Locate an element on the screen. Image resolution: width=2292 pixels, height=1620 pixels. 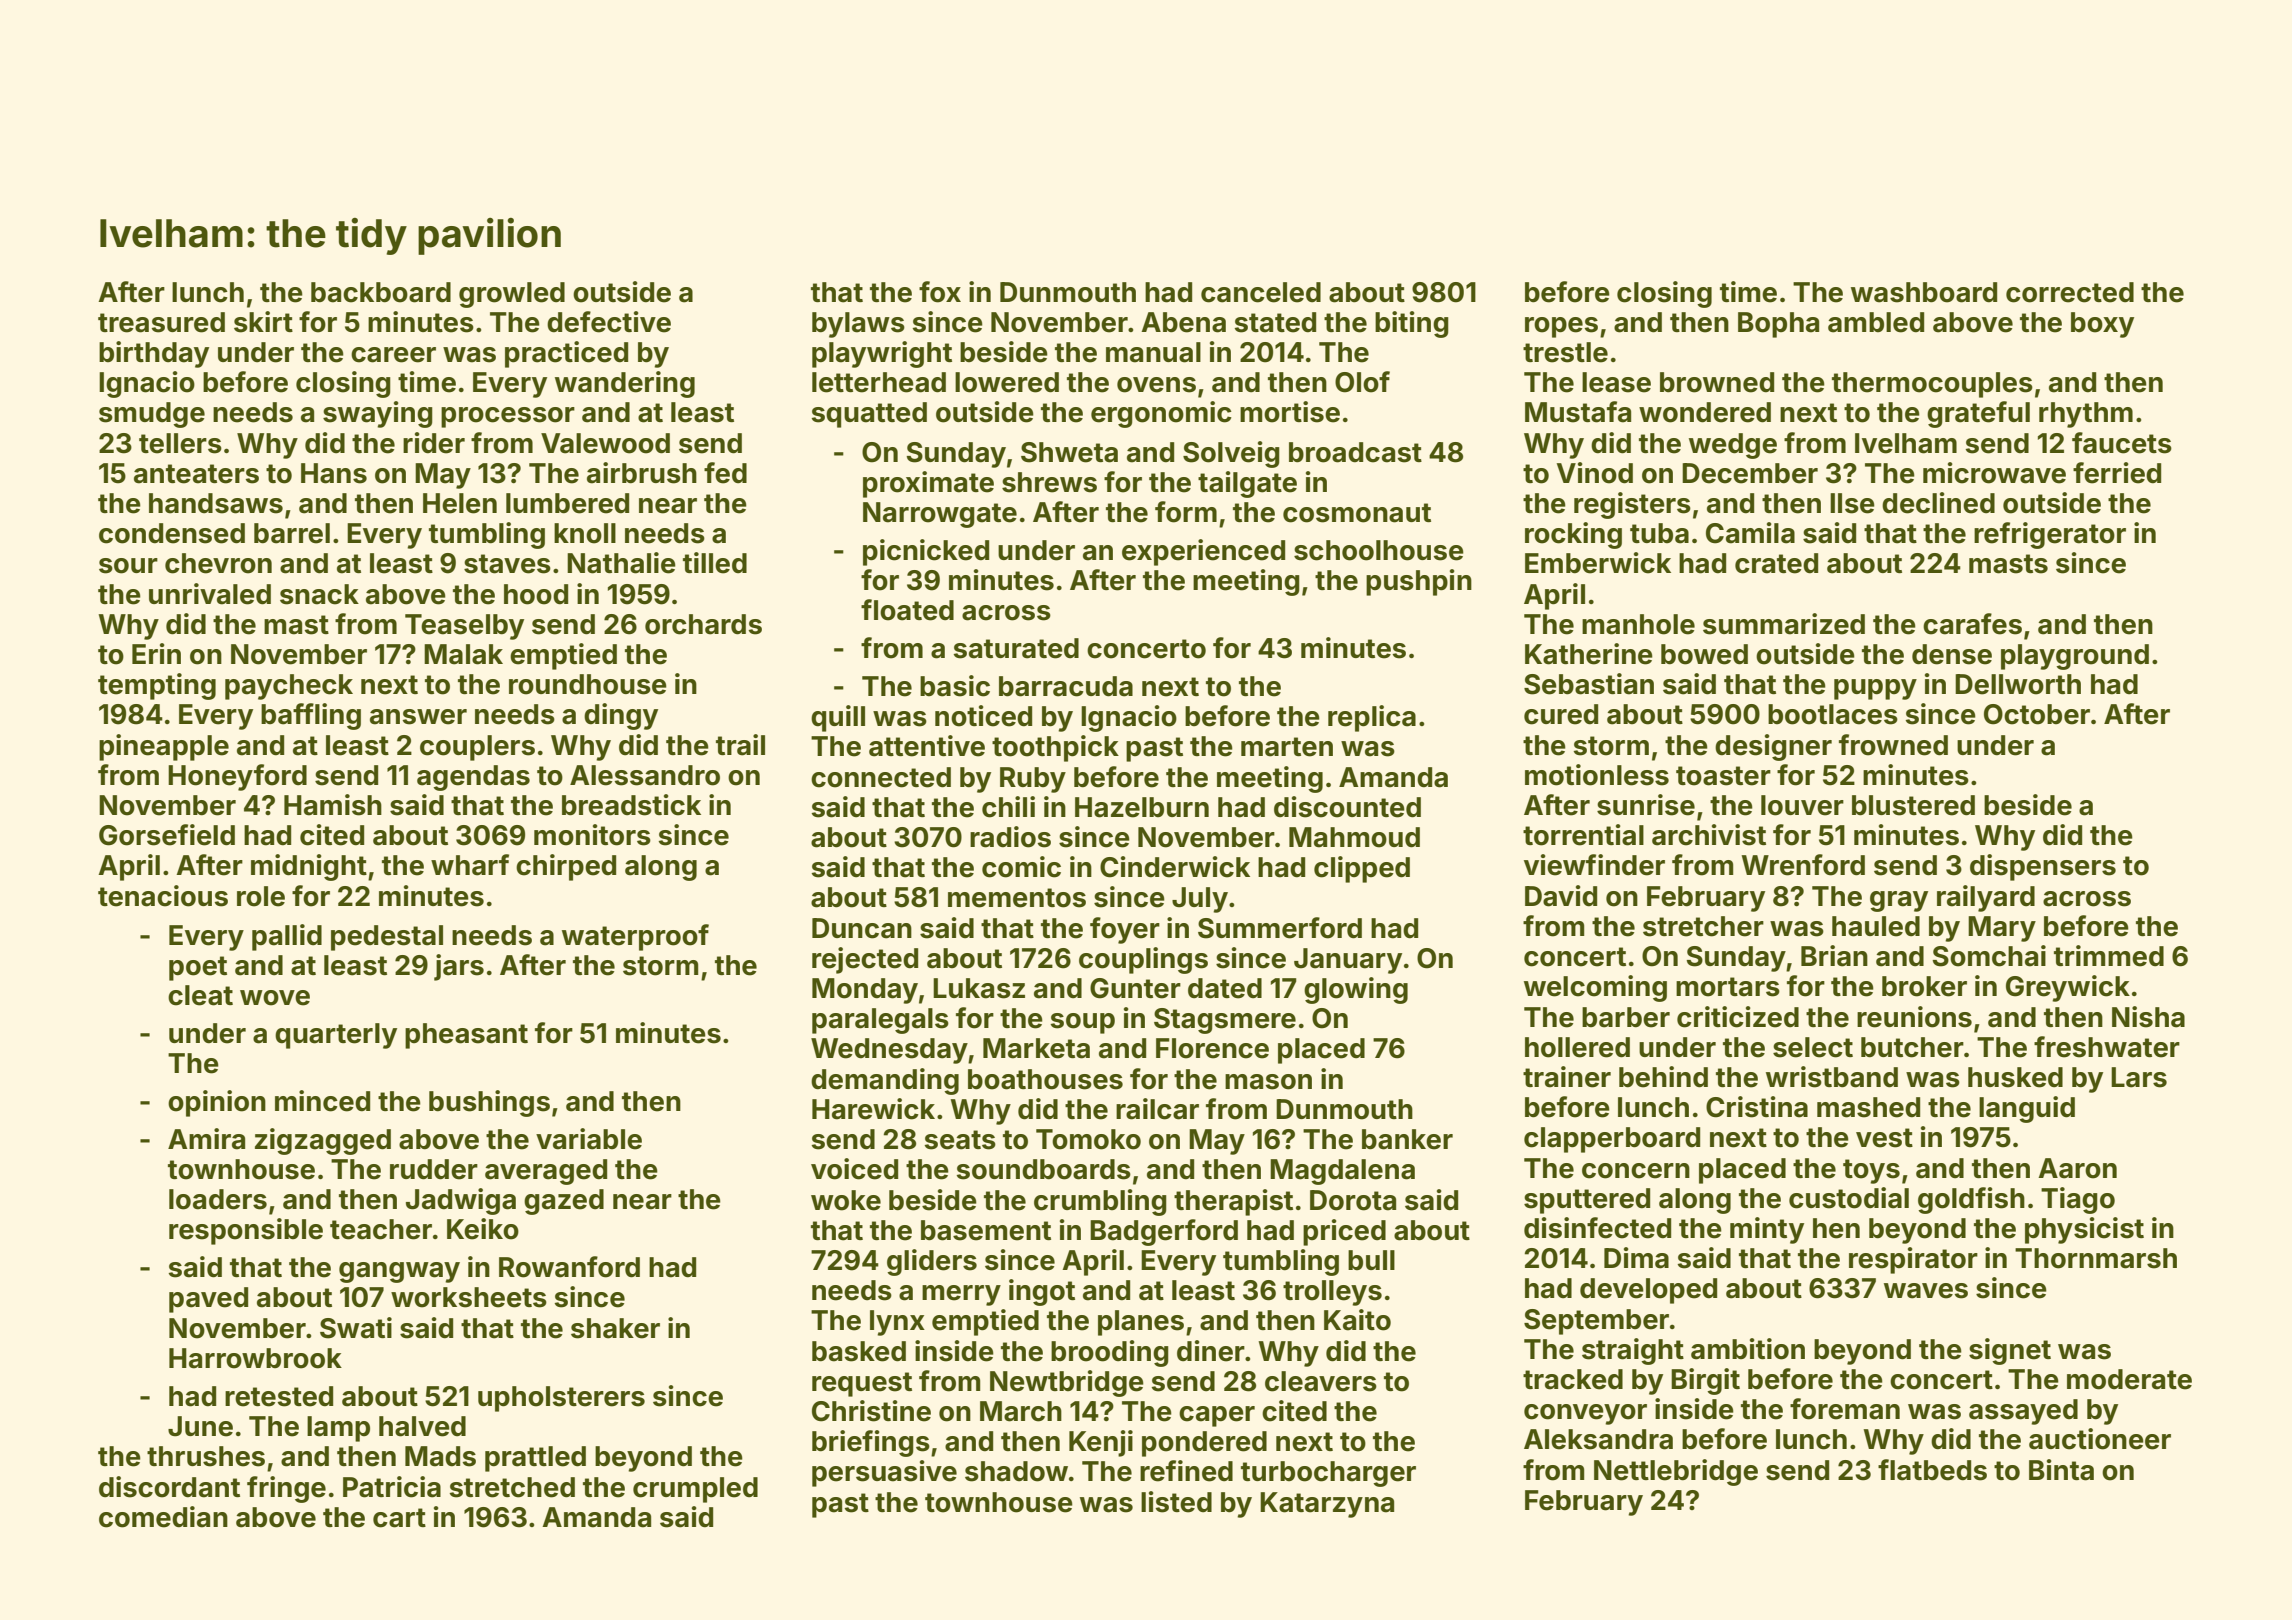
dingy is located at coordinates (621, 716).
